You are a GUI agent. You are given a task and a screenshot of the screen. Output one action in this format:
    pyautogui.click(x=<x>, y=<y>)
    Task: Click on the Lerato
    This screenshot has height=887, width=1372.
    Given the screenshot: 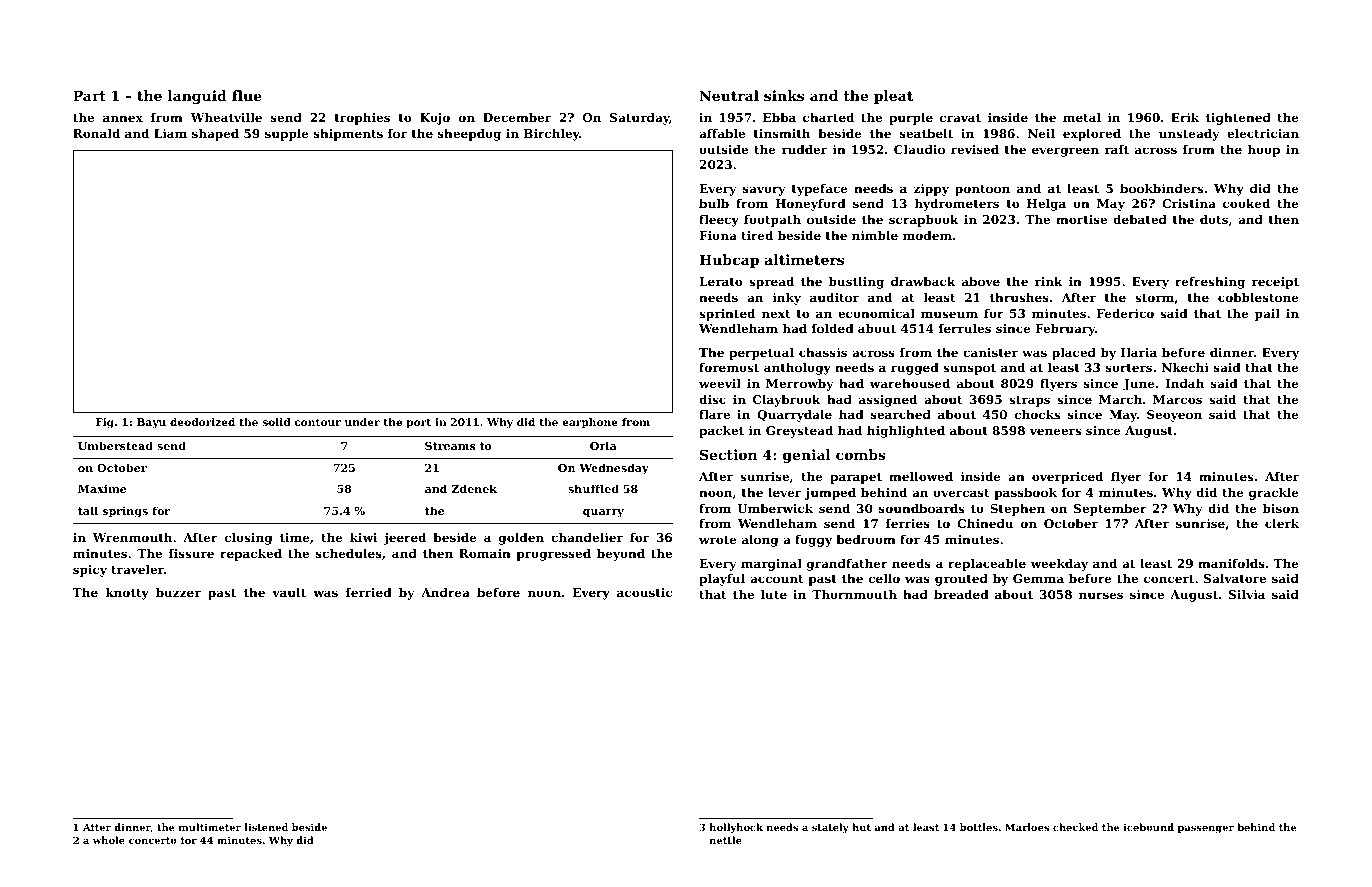 What is the action you would take?
    pyautogui.click(x=720, y=281)
